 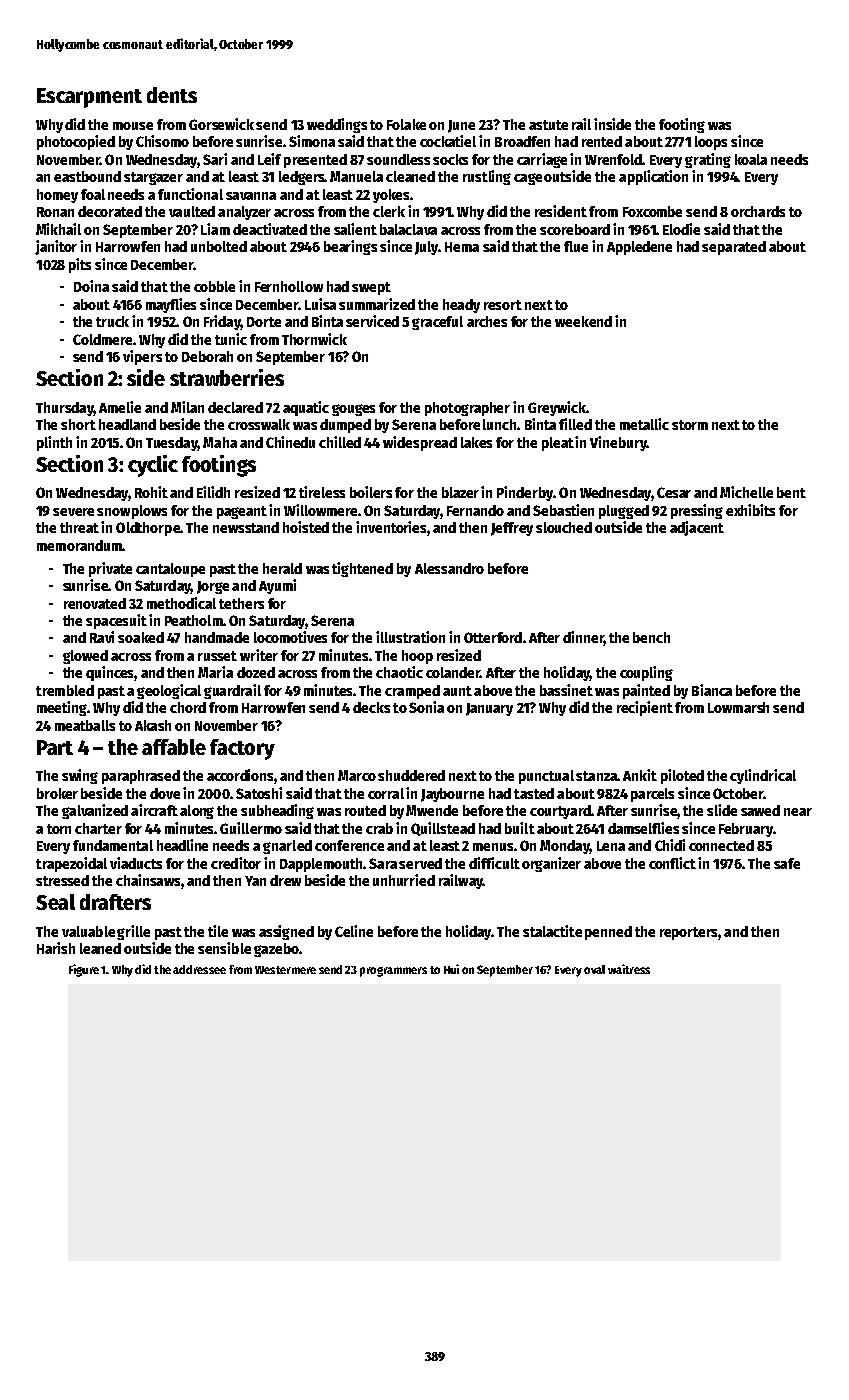 What do you see at coordinates (512, 529) in the screenshot?
I see `Jeffrey` at bounding box center [512, 529].
